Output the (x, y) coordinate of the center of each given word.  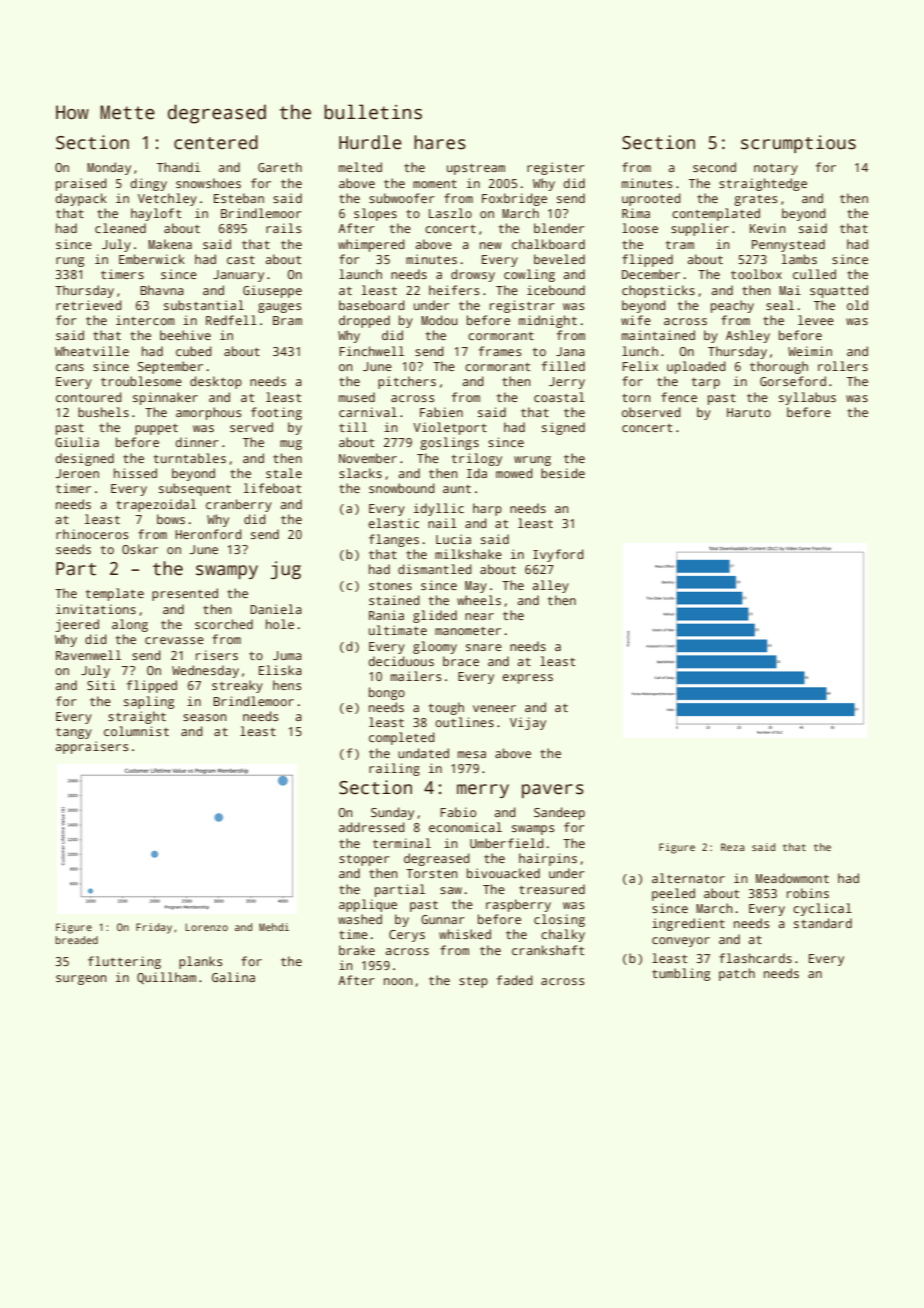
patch (737, 974)
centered (216, 142)
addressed (372, 827)
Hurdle (370, 142)
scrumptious (798, 144)
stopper (364, 860)
